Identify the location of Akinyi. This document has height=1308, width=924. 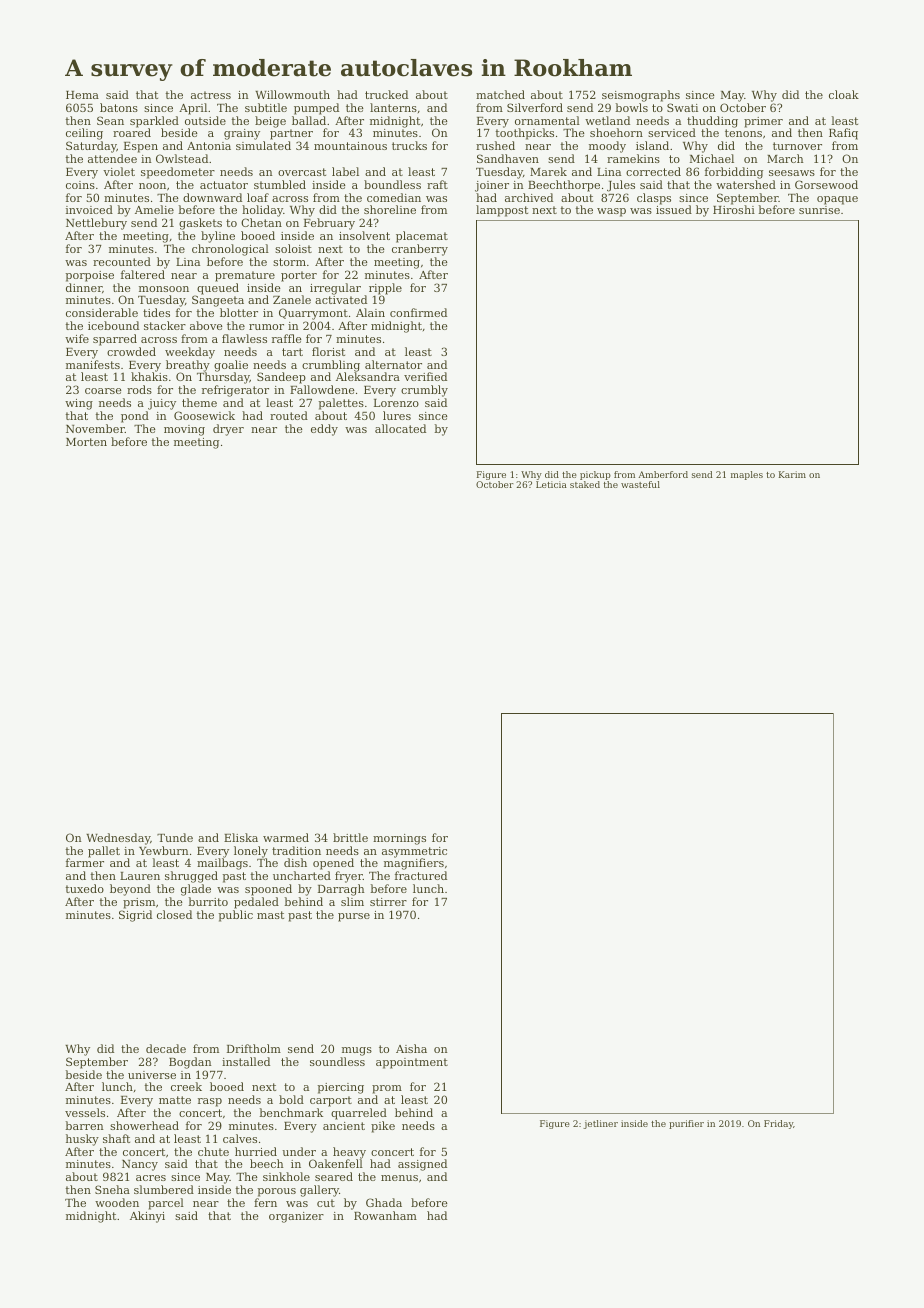
(147, 1217).
